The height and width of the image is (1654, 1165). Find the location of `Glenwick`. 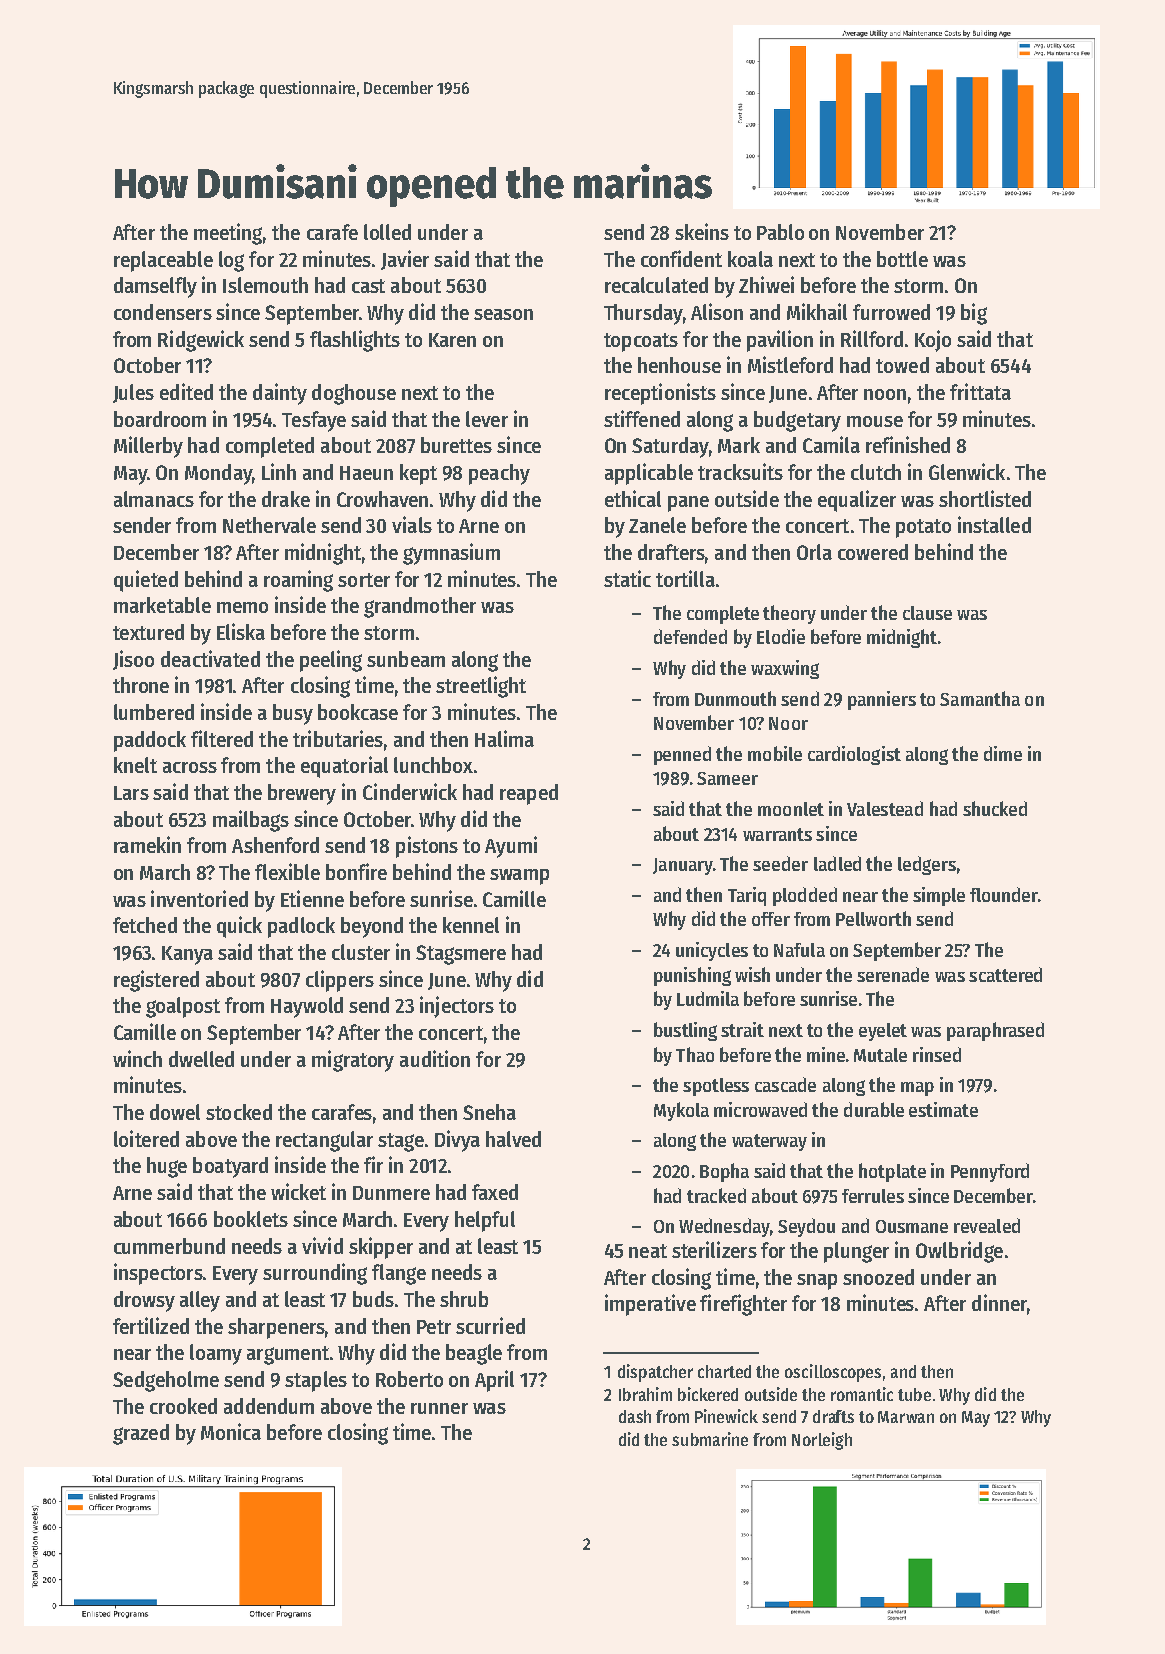

Glenwick is located at coordinates (967, 471).
